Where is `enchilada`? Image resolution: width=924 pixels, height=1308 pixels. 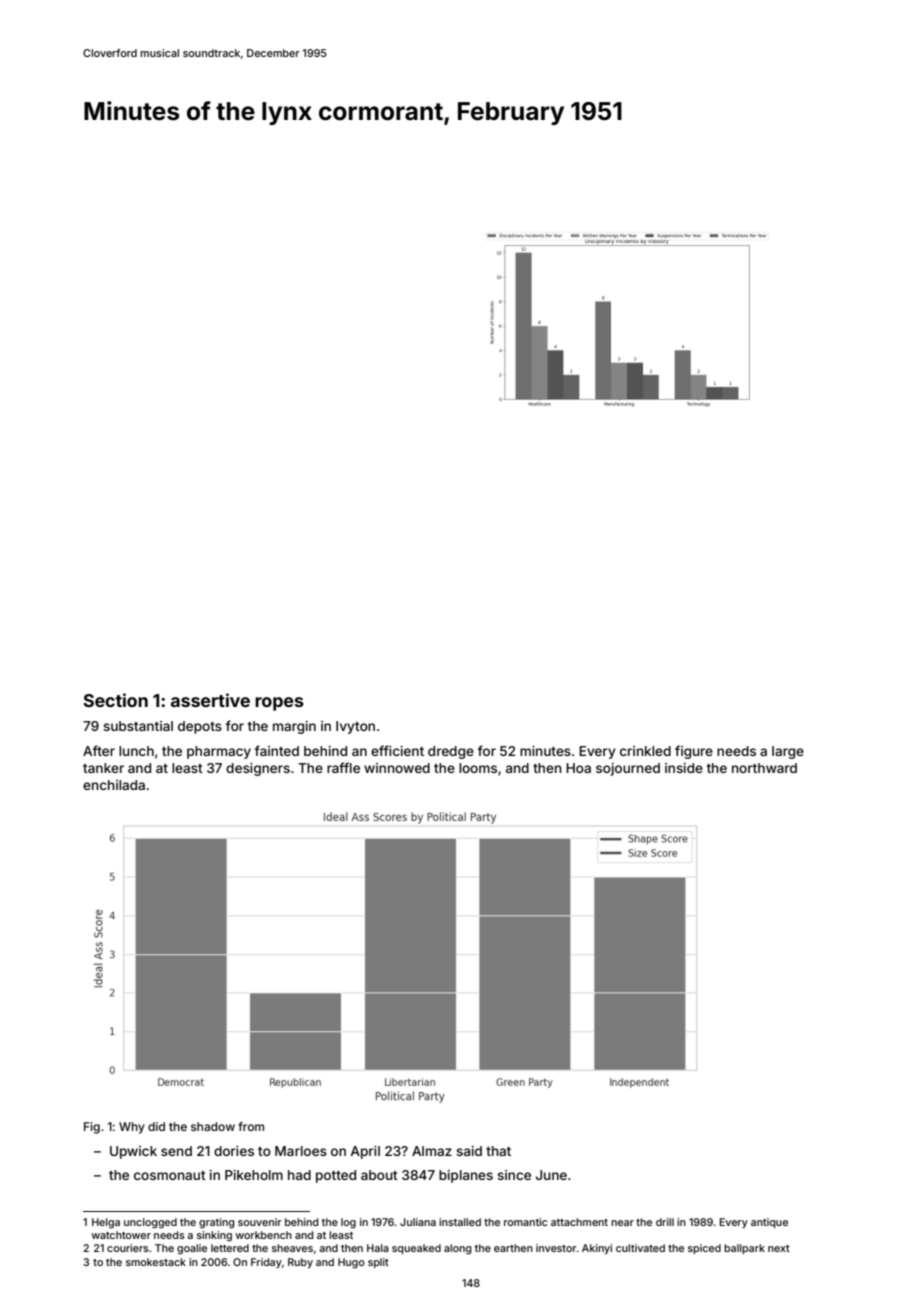
enchilada is located at coordinates (114, 785).
